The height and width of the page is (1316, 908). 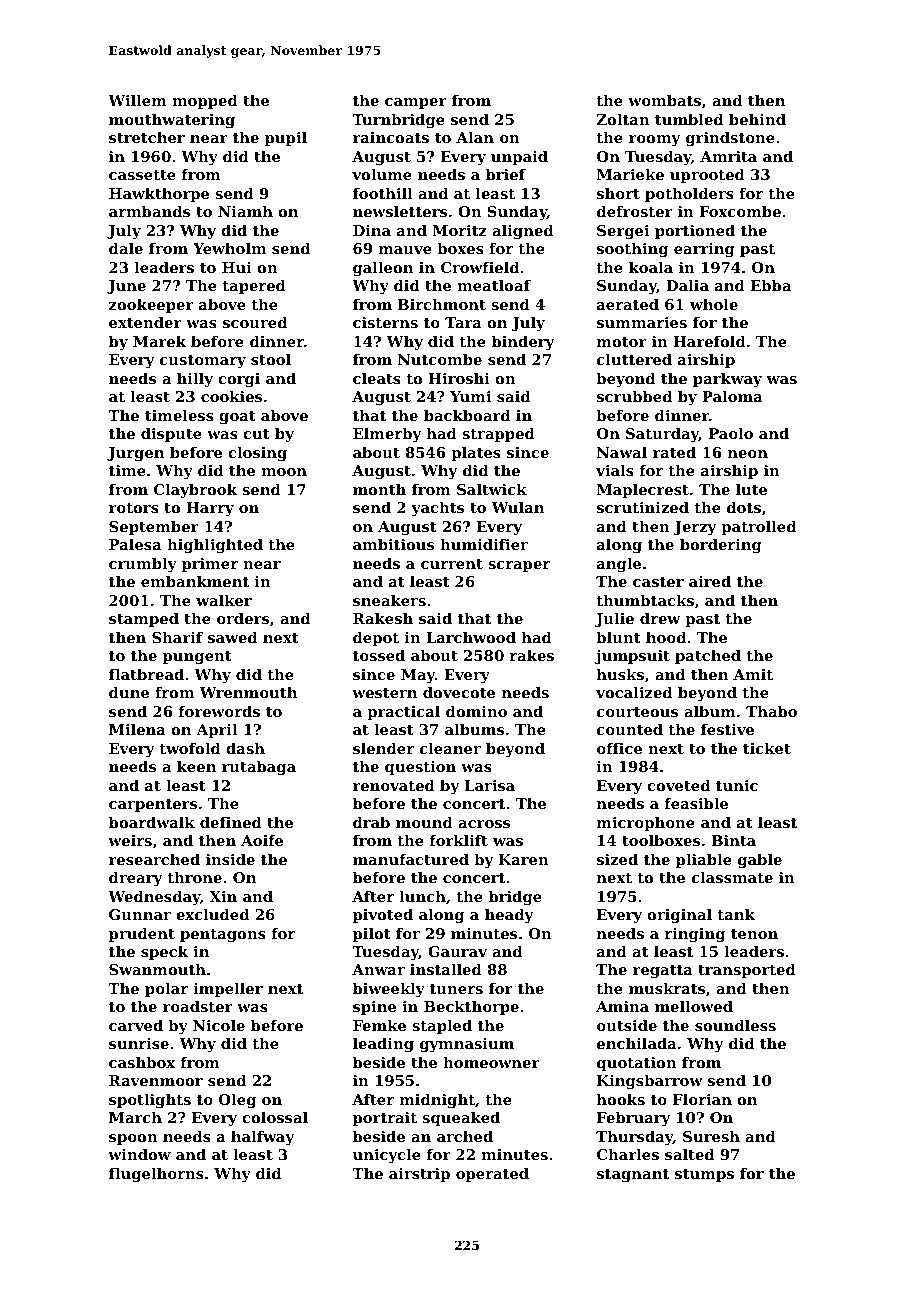 I want to click on Ebba, so click(x=770, y=285).
